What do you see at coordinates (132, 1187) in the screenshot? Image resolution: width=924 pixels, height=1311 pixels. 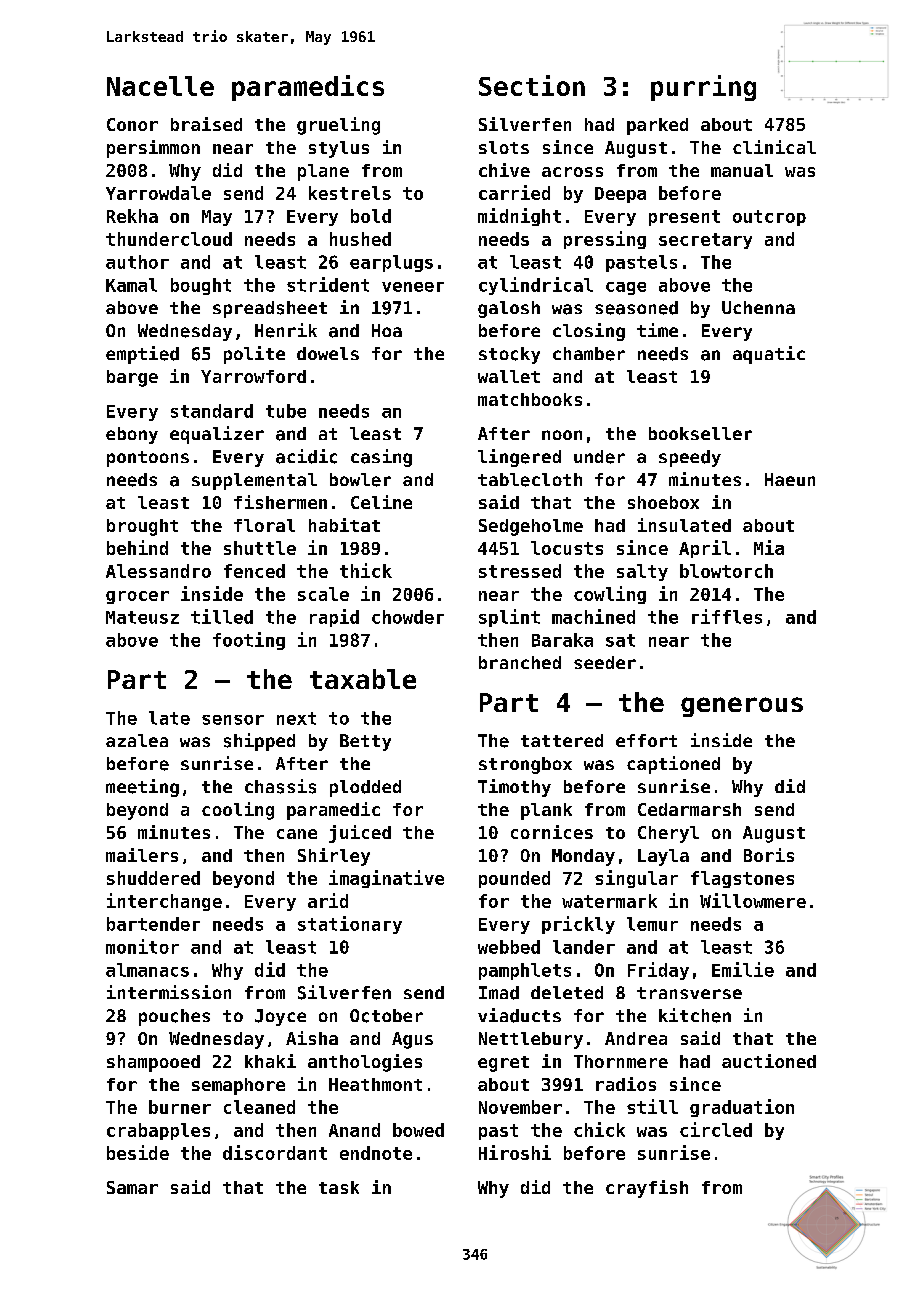 I see `Samar` at bounding box center [132, 1187].
